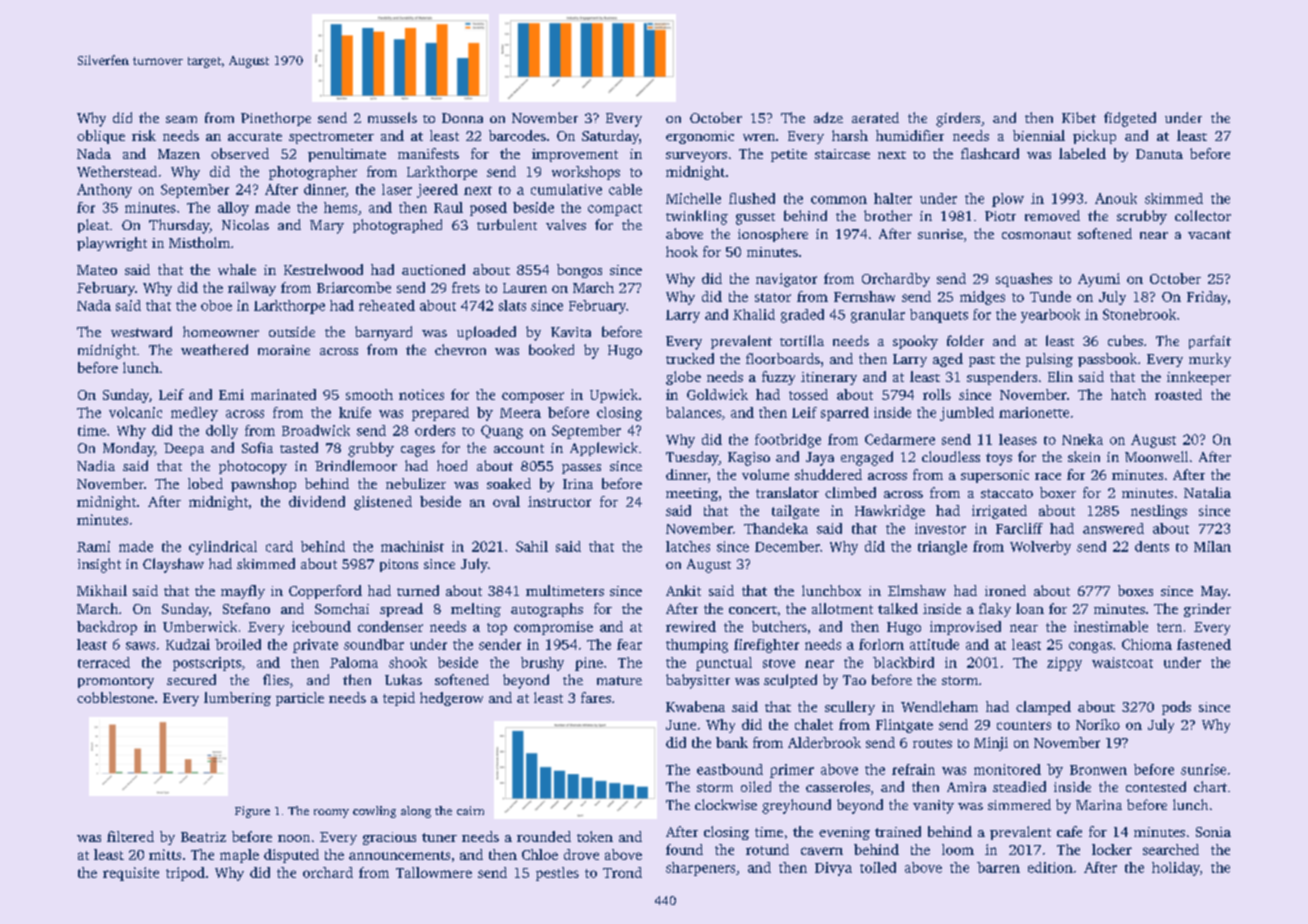 The height and width of the document is (924, 1308). I want to click on Deepa, so click(184, 449).
